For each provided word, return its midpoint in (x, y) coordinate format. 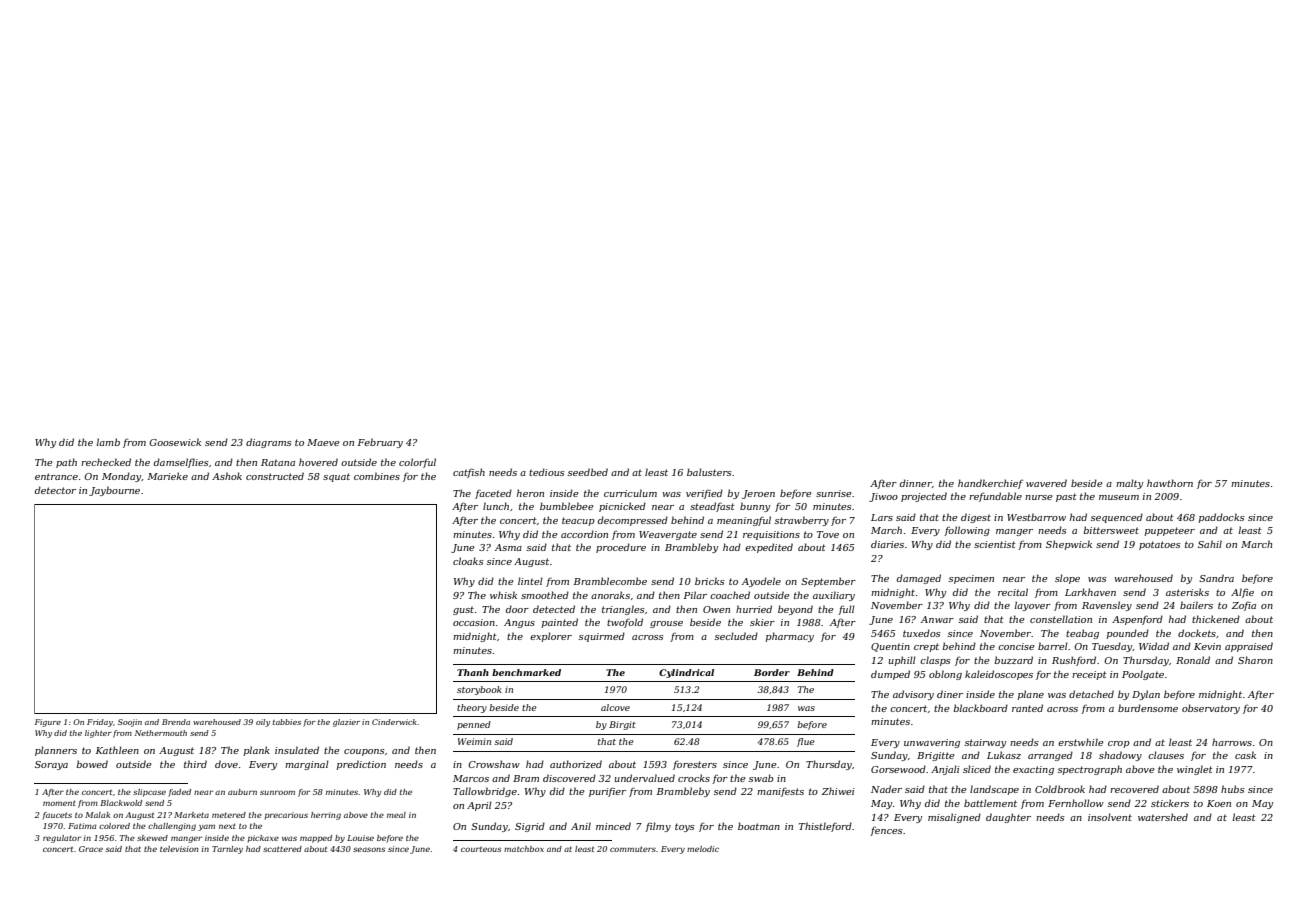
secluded (736, 636)
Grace (91, 849)
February (380, 443)
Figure (48, 723)
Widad (1154, 646)
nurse (1039, 497)
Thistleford (825, 827)
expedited (769, 548)
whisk (503, 595)
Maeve (323, 442)
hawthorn (1170, 483)
